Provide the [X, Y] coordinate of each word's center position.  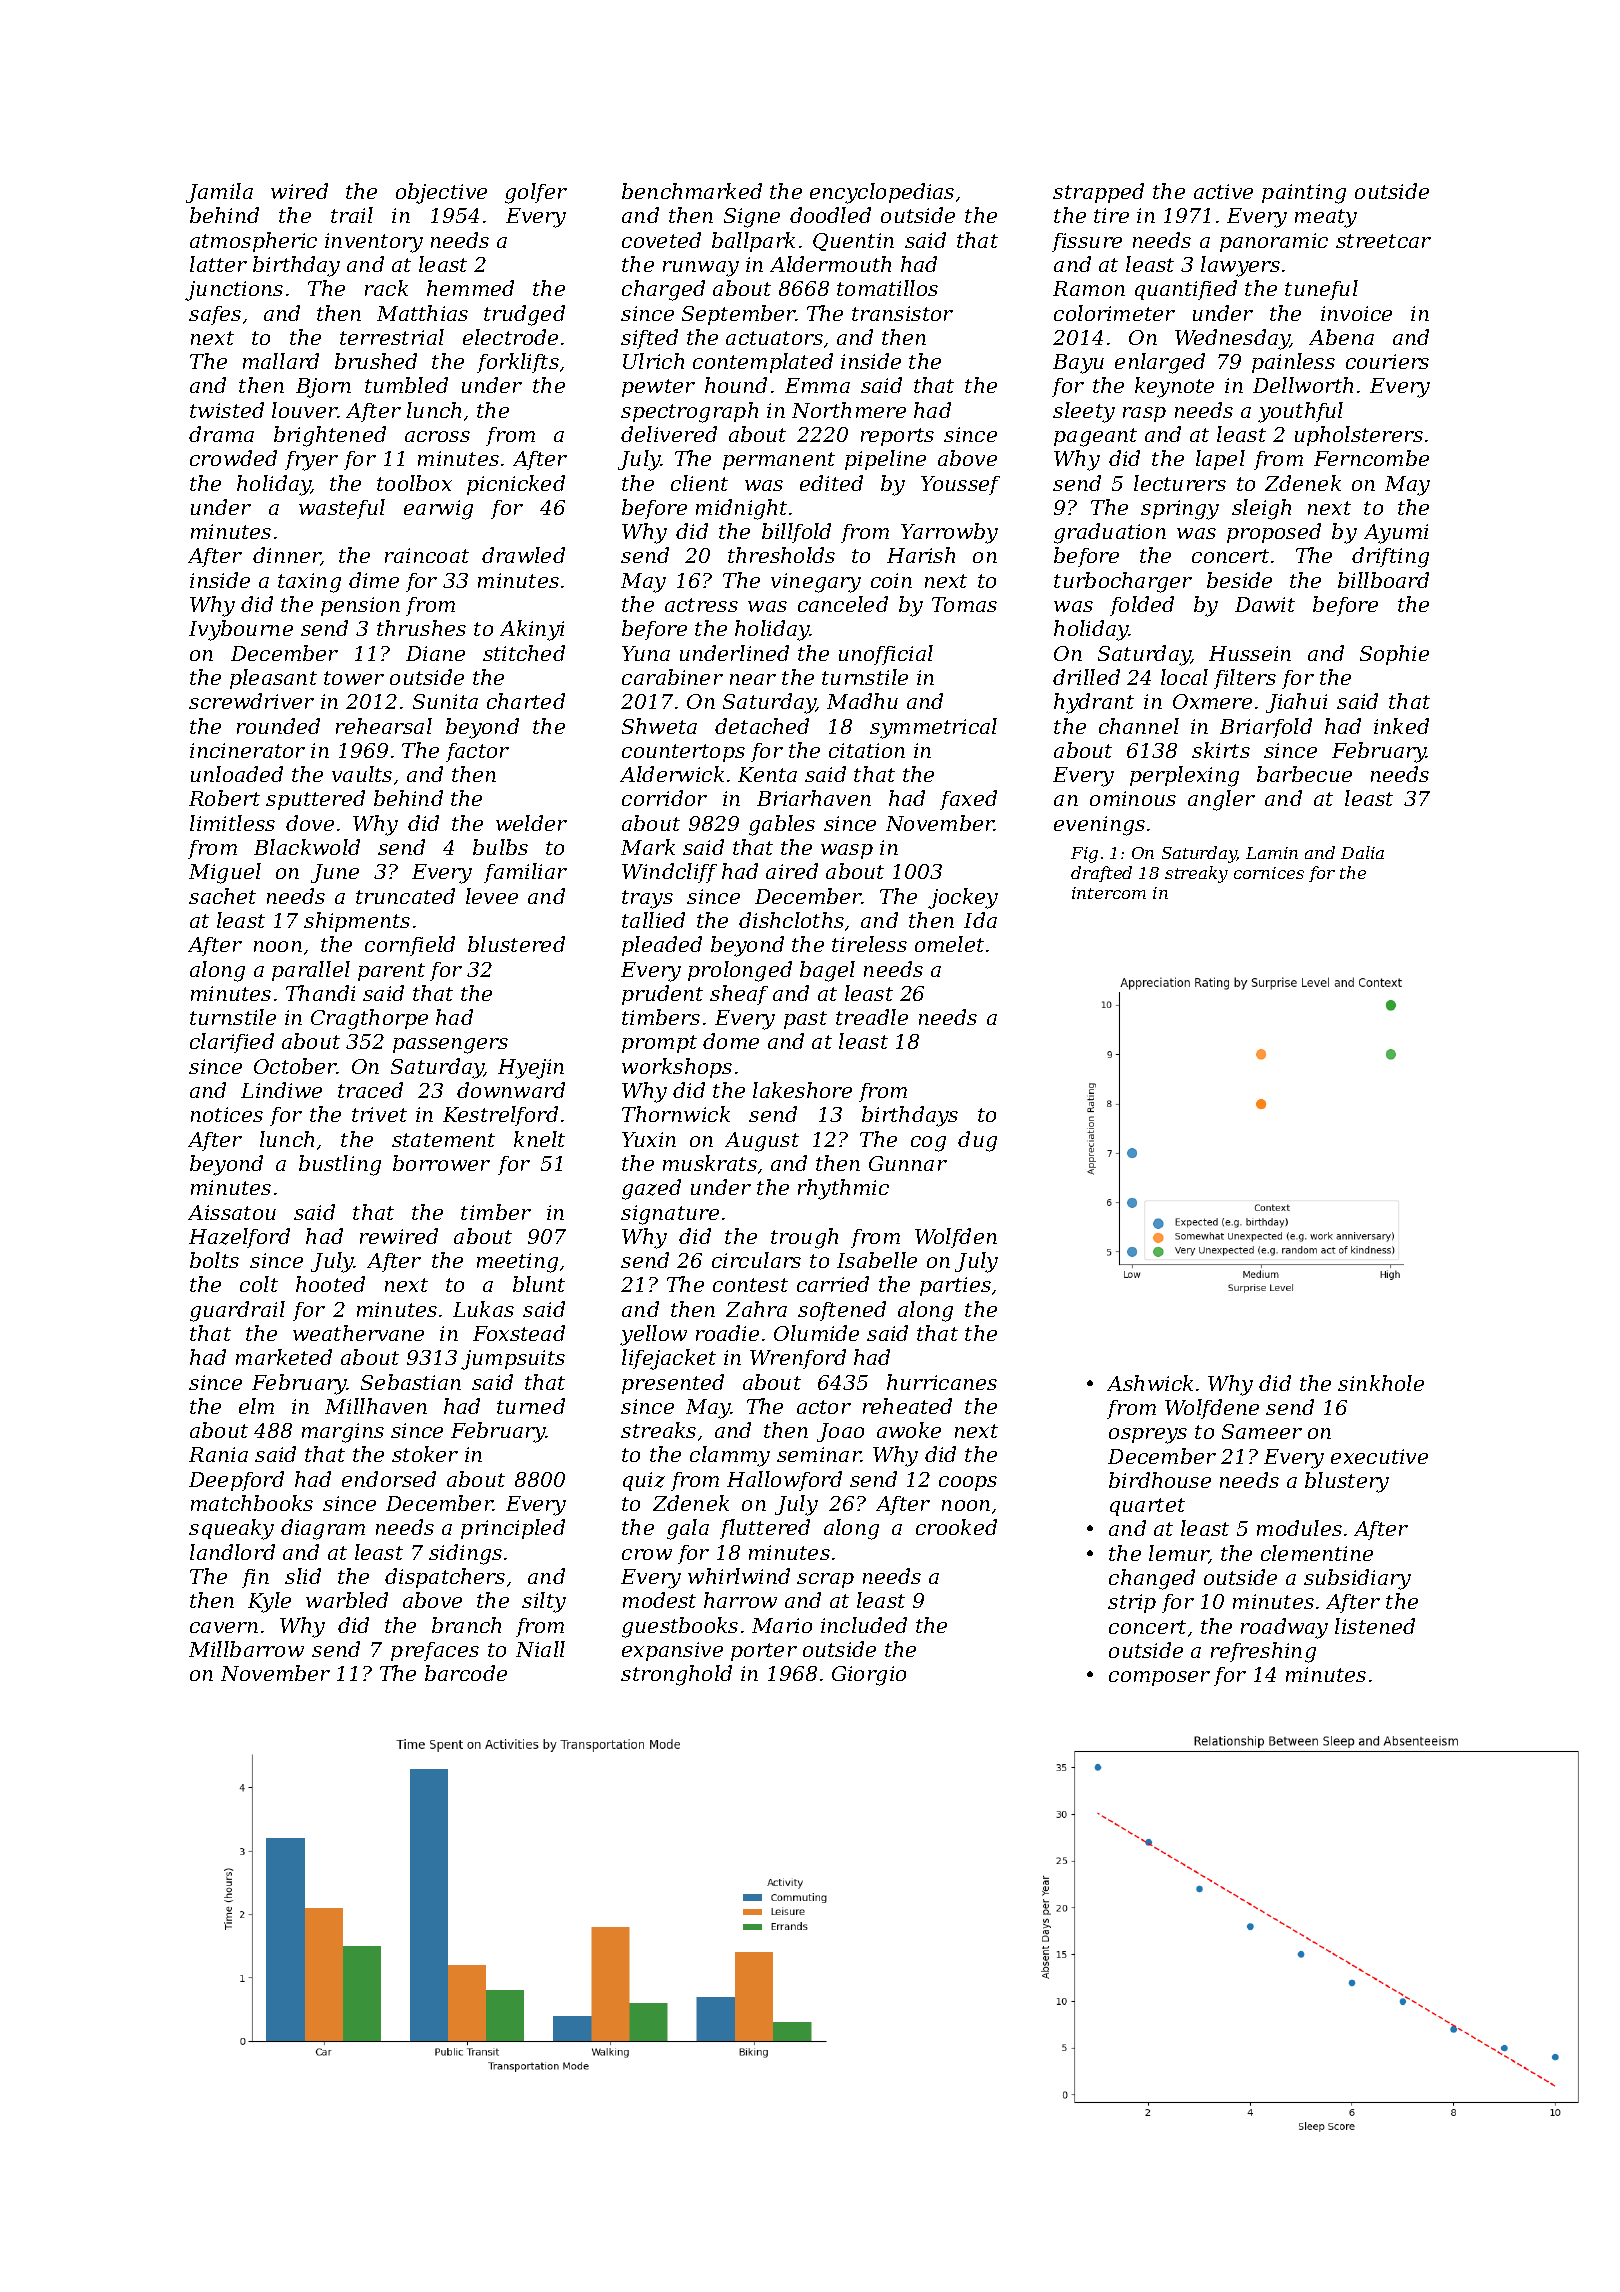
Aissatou [232, 1212]
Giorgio [869, 1676]
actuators [774, 338]
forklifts [518, 363]
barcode [466, 1673]
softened [842, 1311]
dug [977, 1141]
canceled [843, 604]
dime [374, 580]
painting [1304, 194]
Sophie [1394, 655]
